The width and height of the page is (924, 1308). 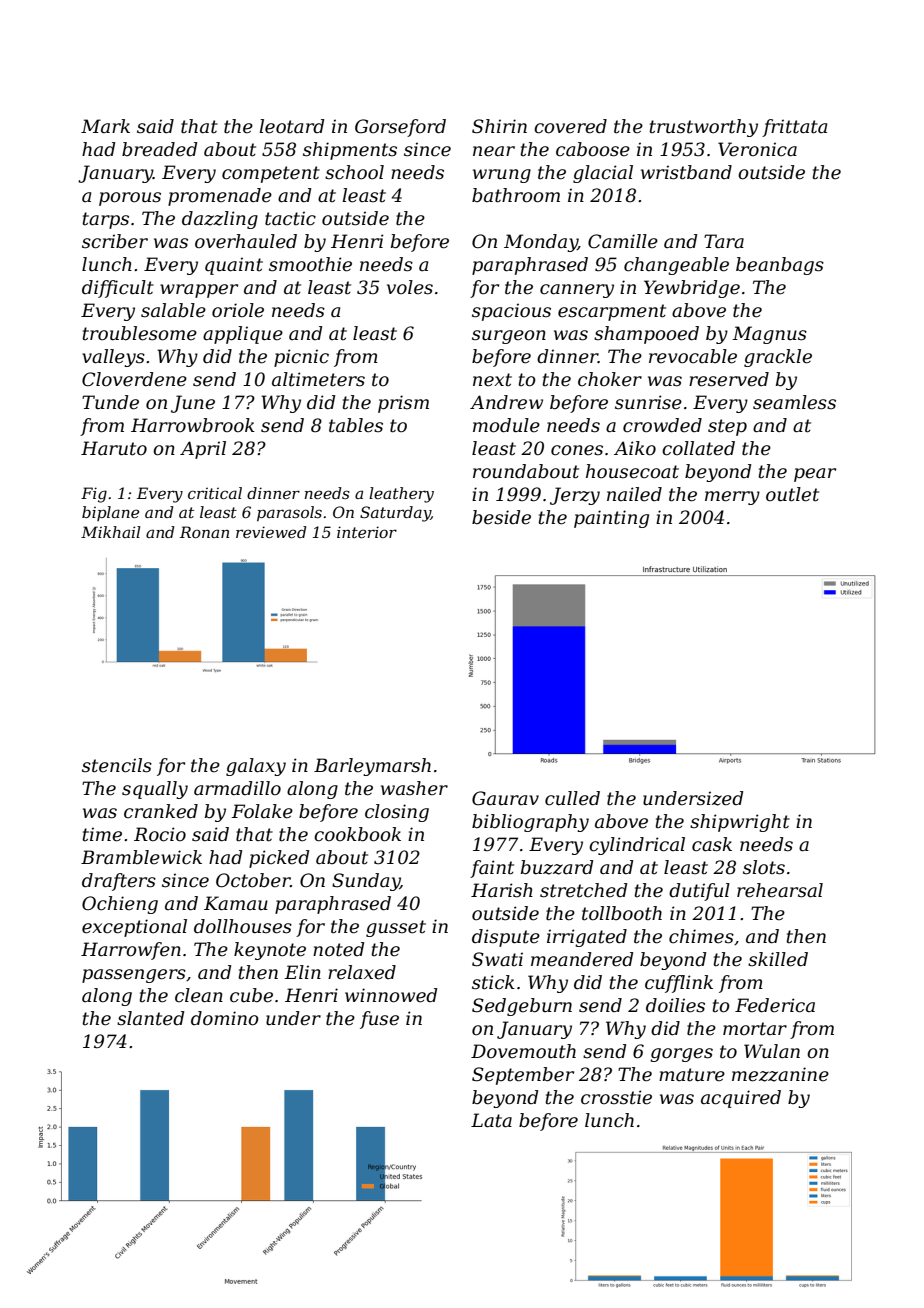 What do you see at coordinates (577, 291) in the page?
I see `cannery` at bounding box center [577, 291].
